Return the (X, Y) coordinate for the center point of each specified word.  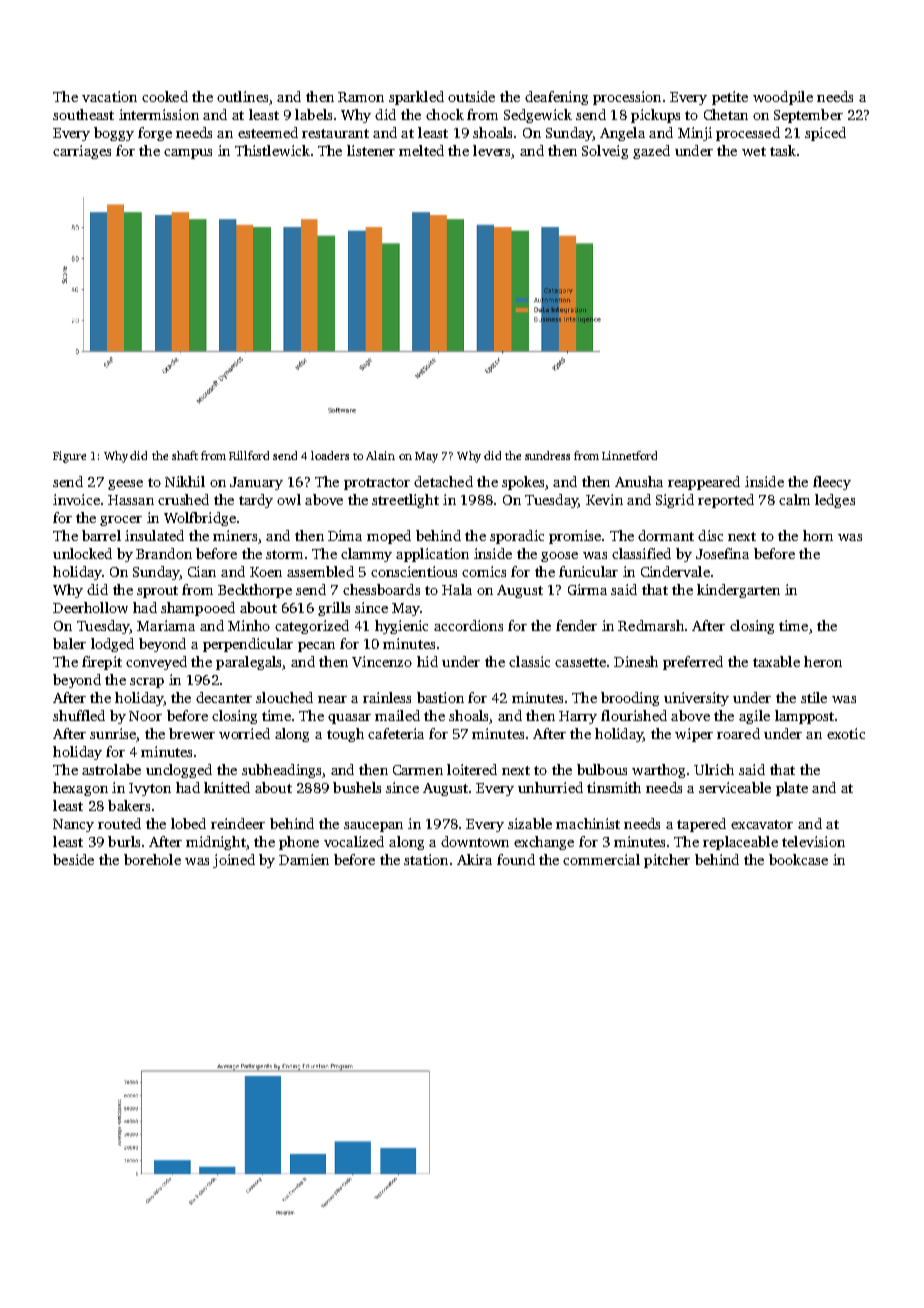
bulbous (602, 769)
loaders (330, 455)
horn (818, 535)
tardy (256, 501)
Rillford (249, 455)
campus (188, 154)
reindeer (238, 823)
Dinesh (636, 661)
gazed (651, 152)
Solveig (605, 152)
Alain (380, 455)
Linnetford (629, 455)
